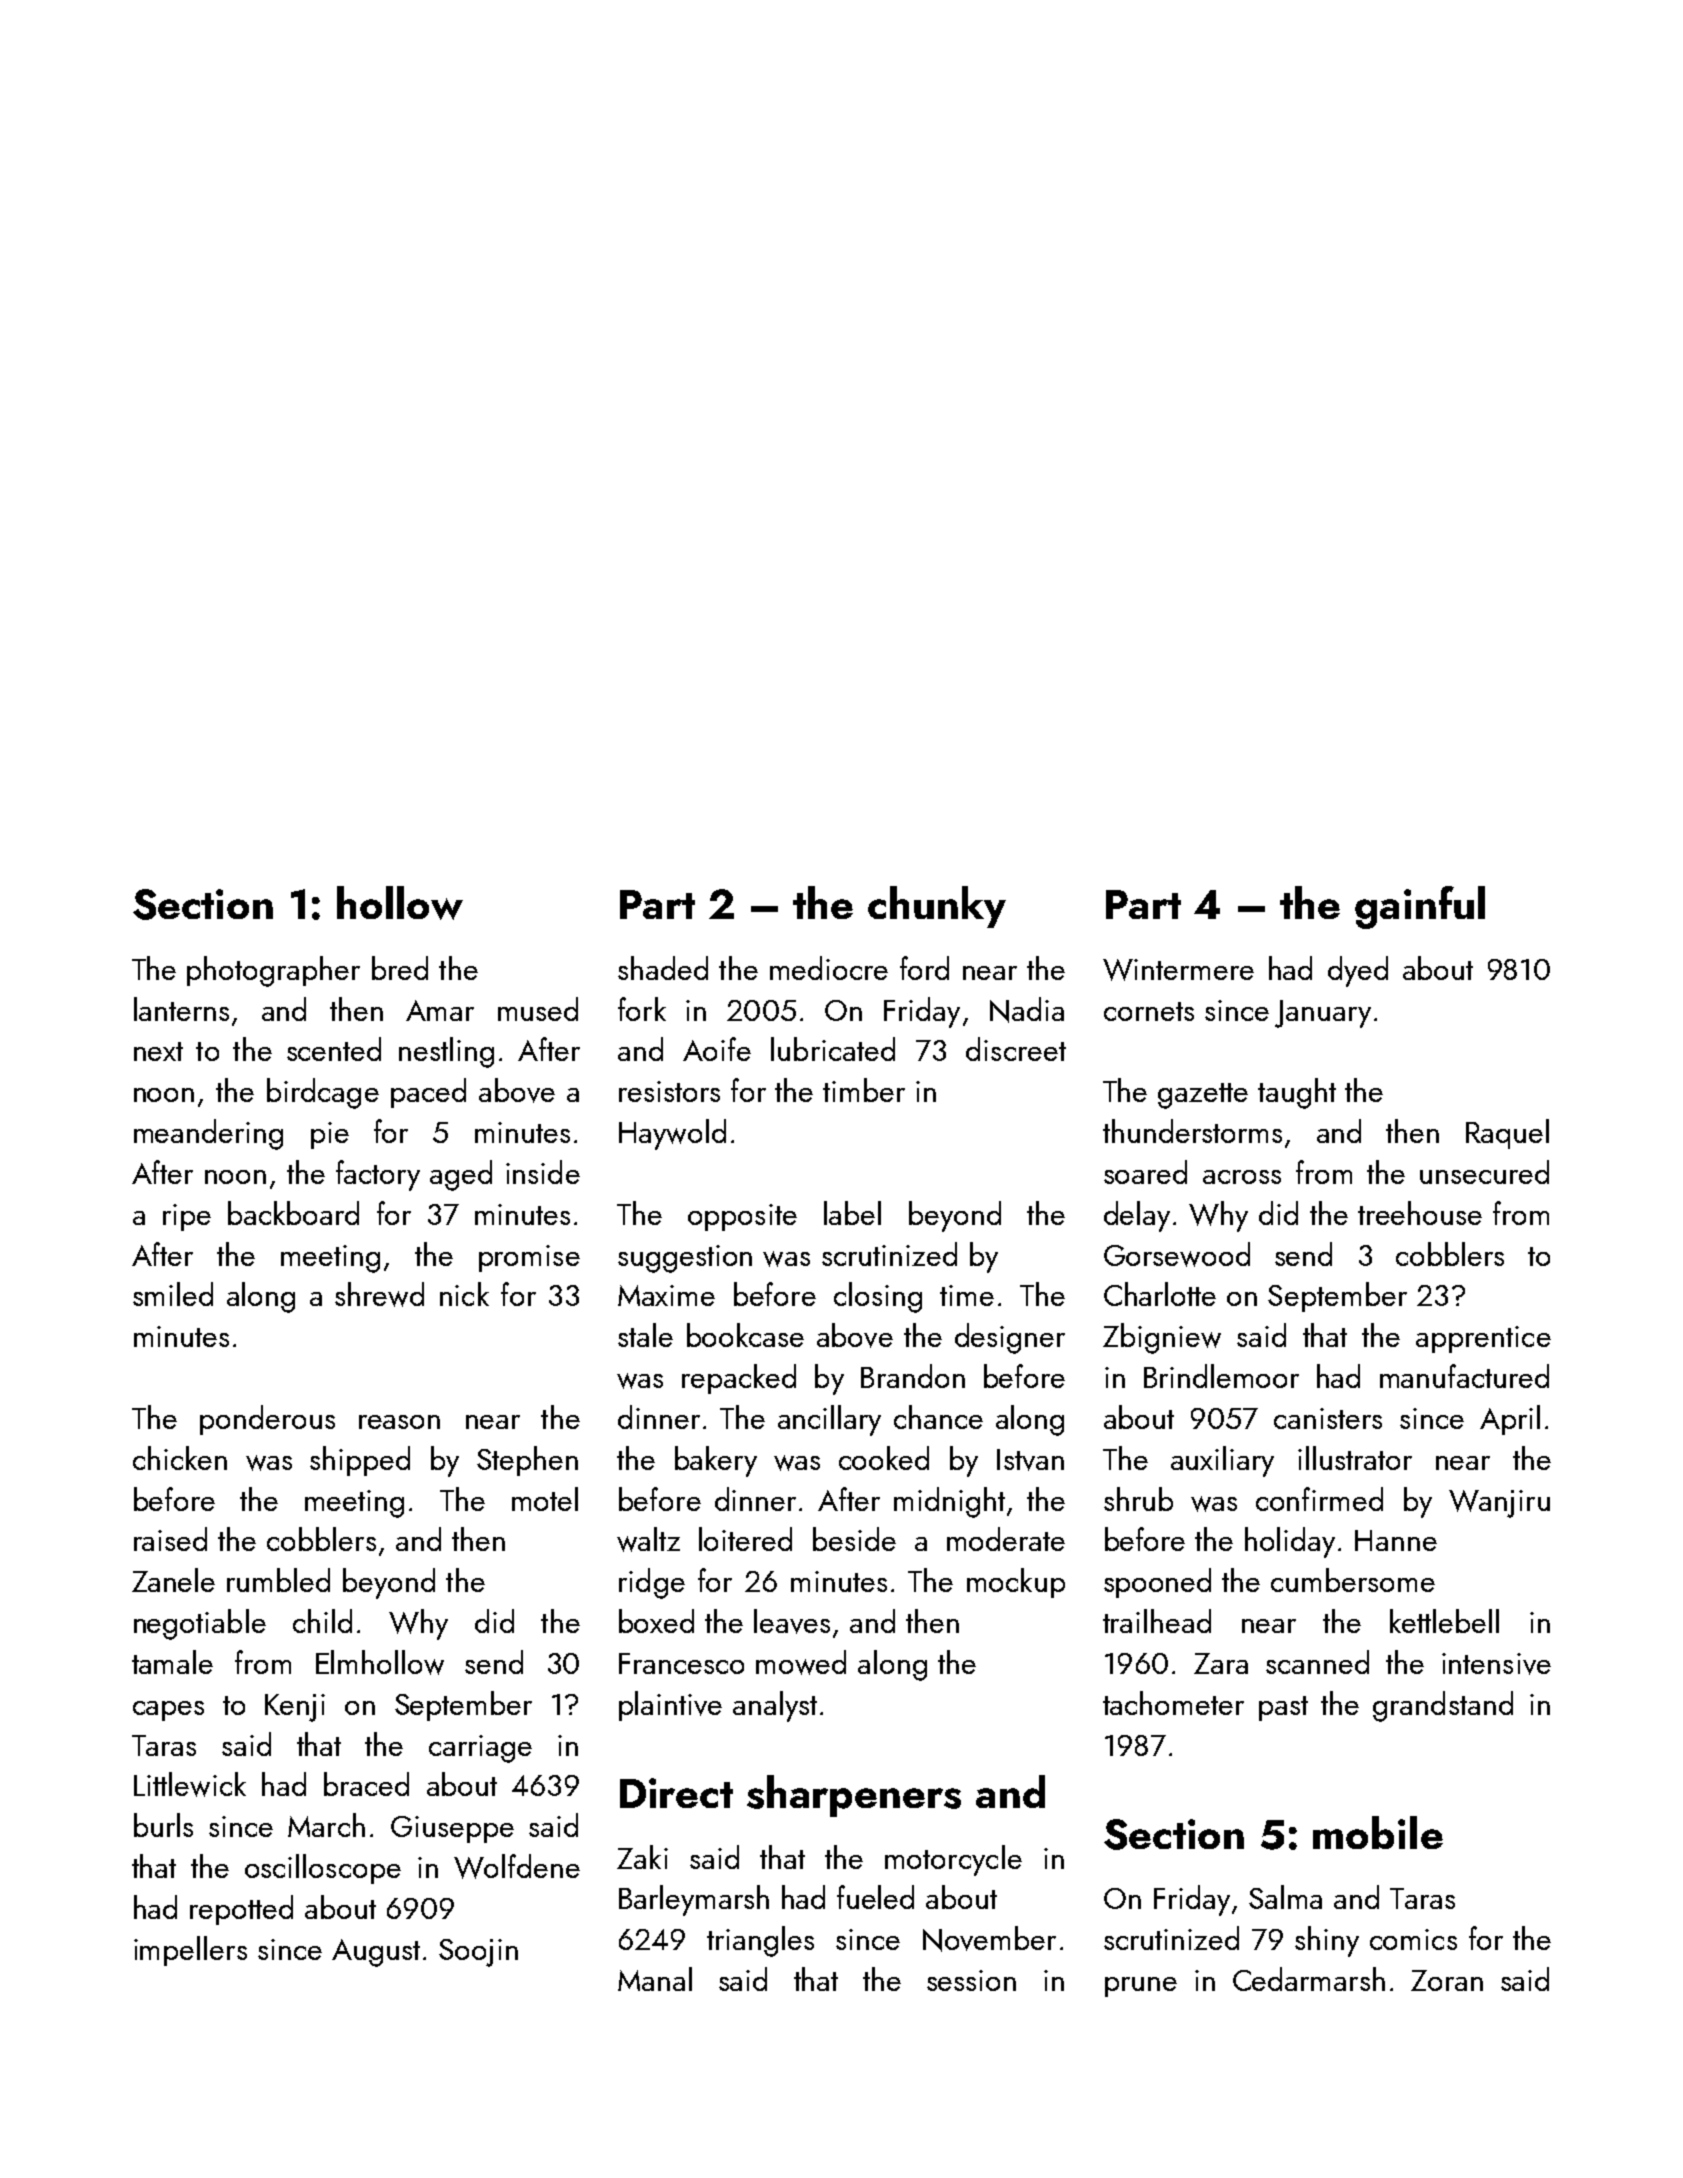 Image resolution: width=1683 pixels, height=2178 pixels. I want to click on impellers, so click(190, 1951).
